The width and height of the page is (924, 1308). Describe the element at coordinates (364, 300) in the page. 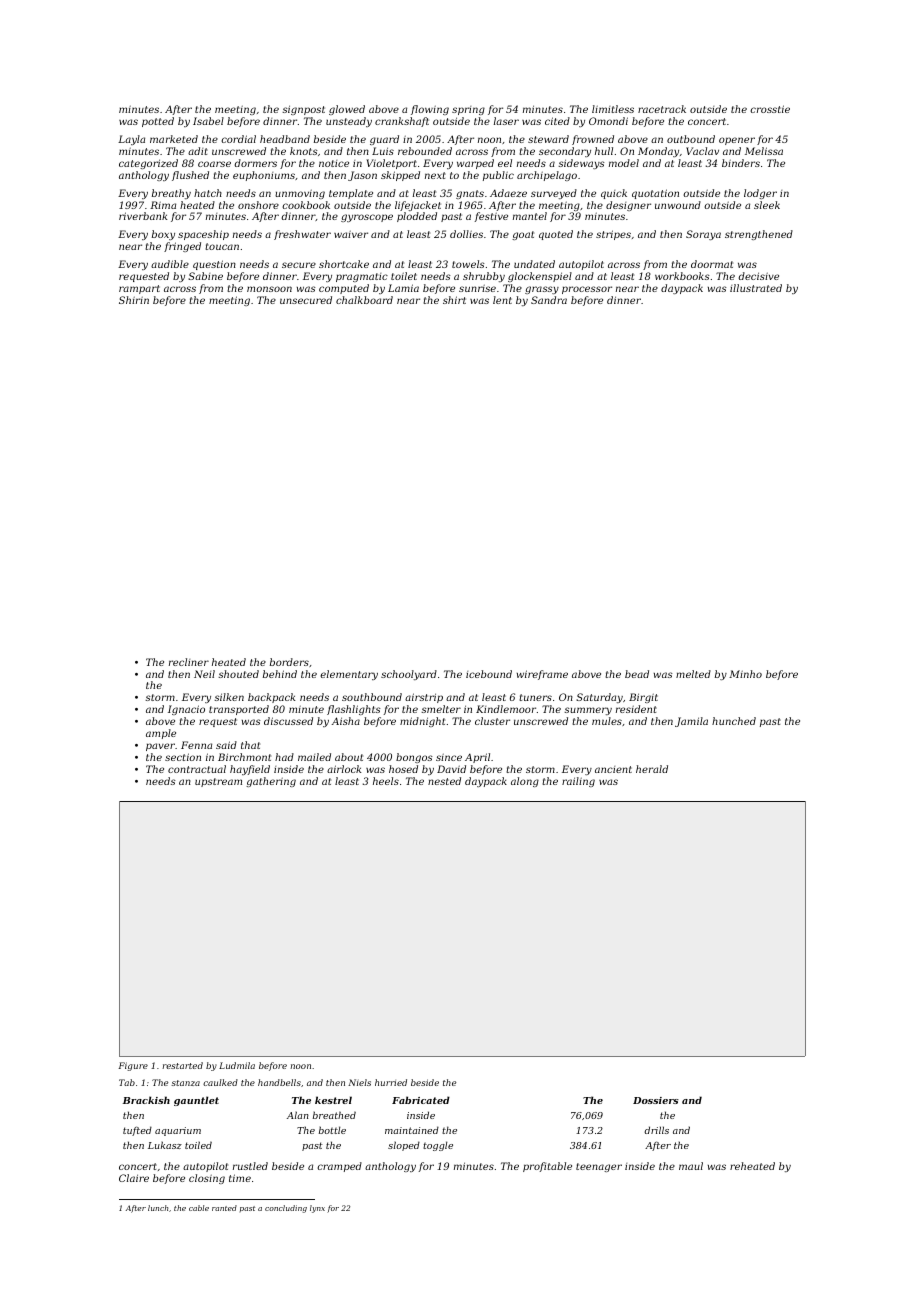

I see `chalkboard` at that location.
